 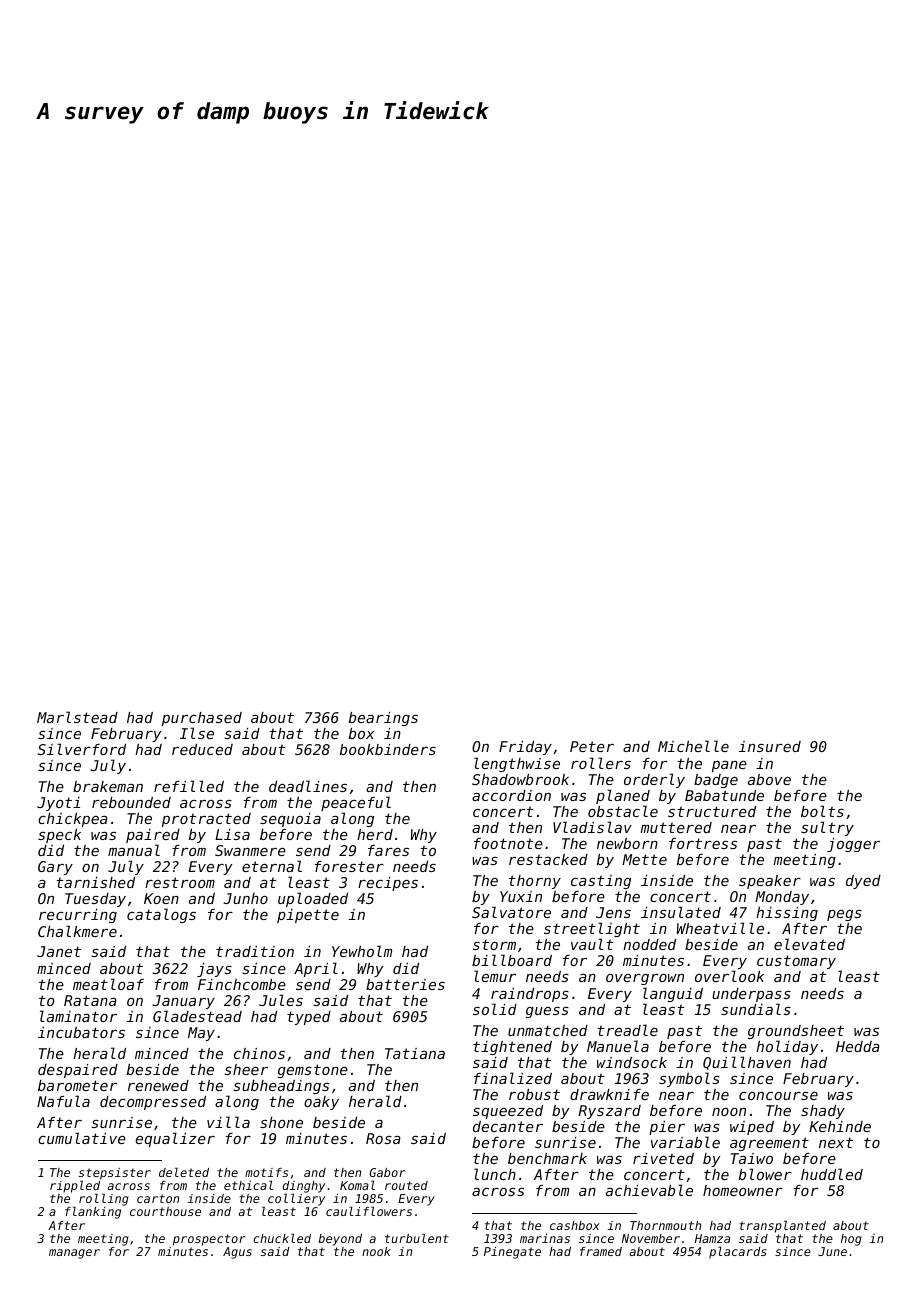 I want to click on Janet, so click(x=59, y=951).
